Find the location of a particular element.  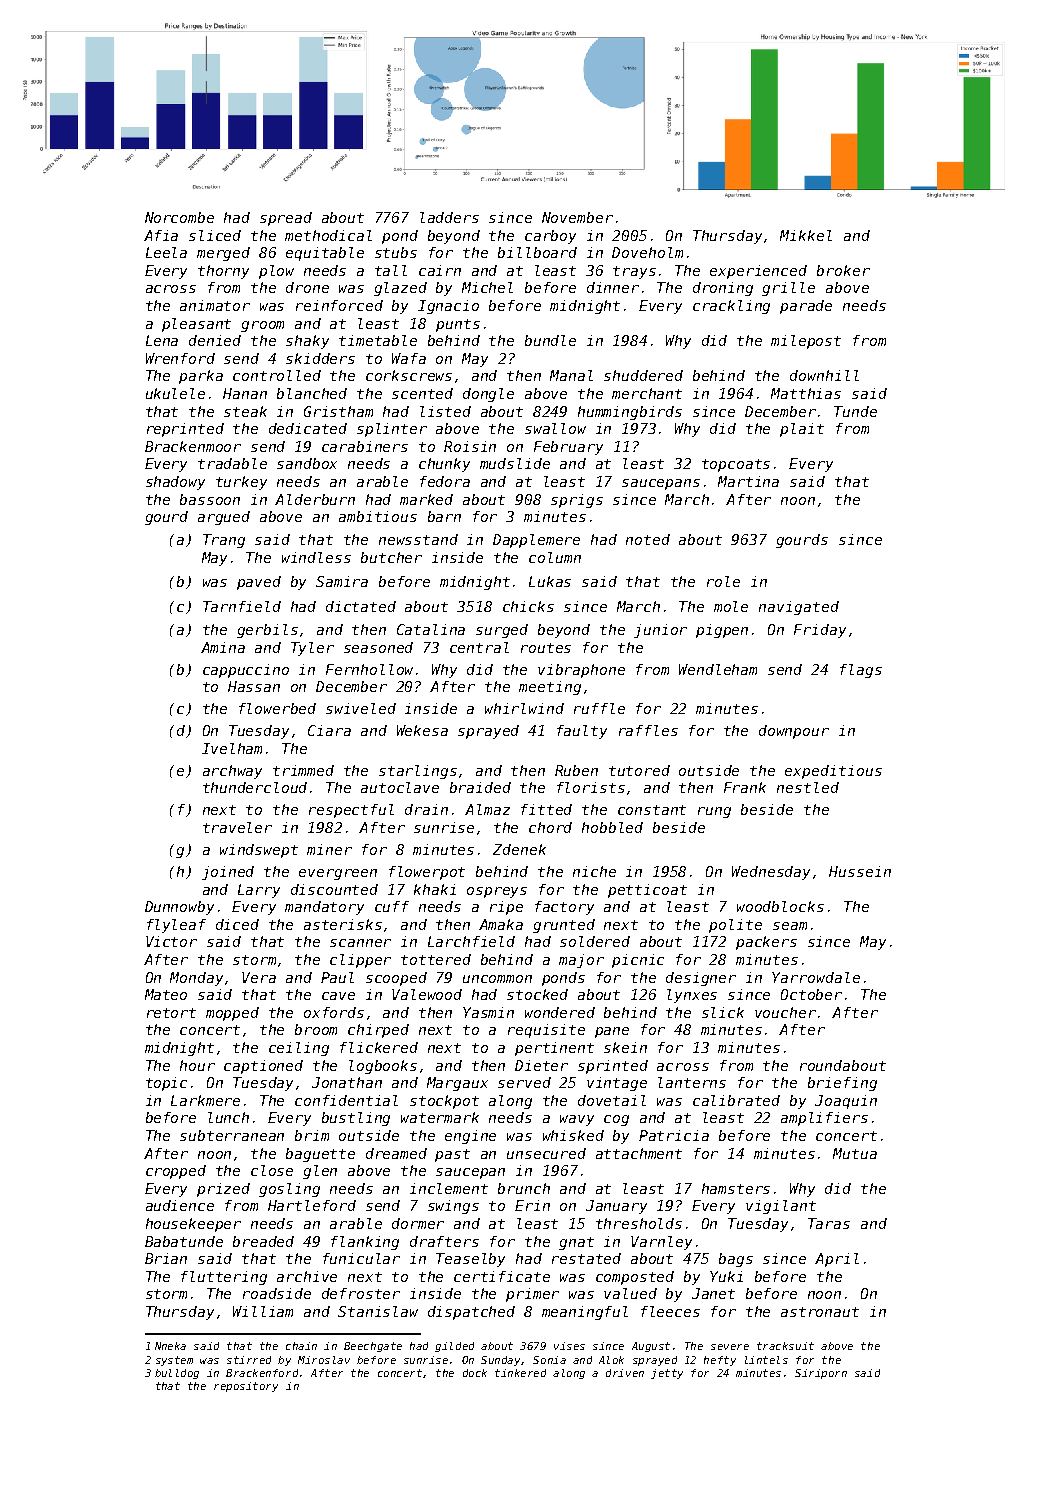

prized is located at coordinates (223, 1190).
